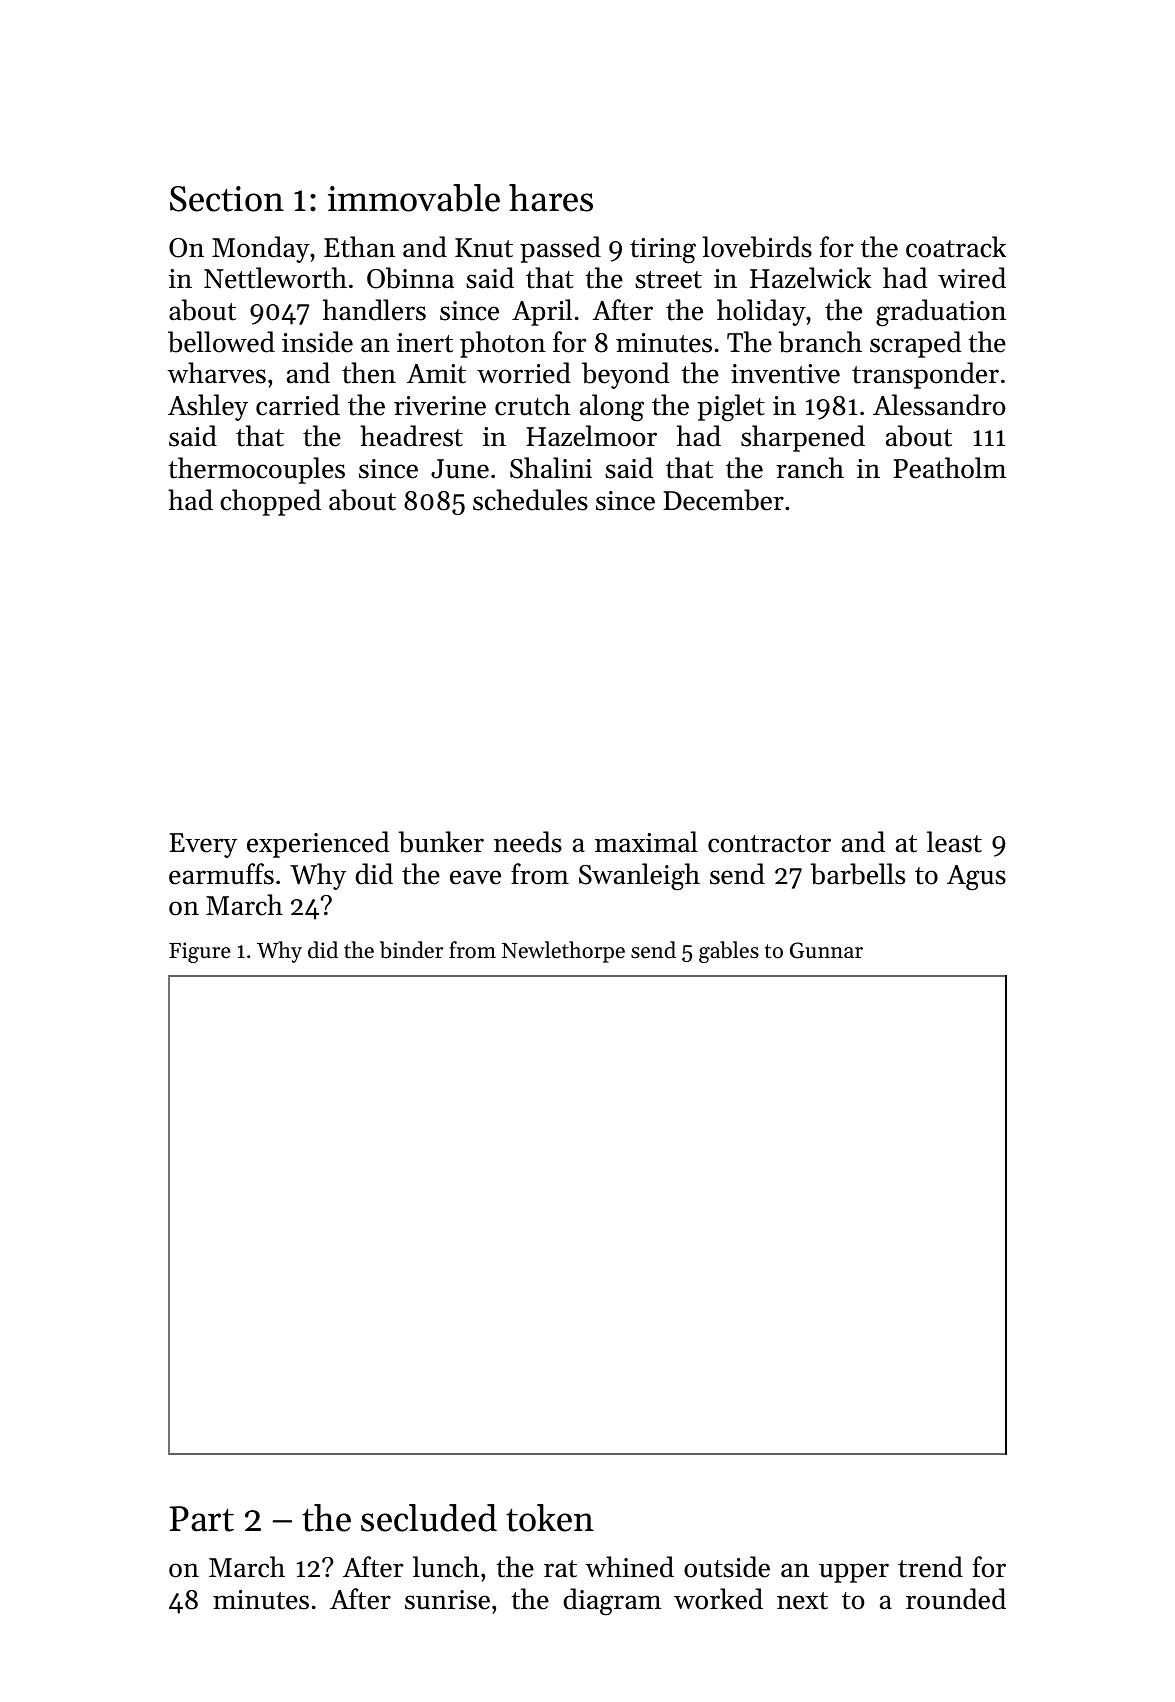 The image size is (1175, 1702). Describe the element at coordinates (429, 1518) in the screenshot. I see `secluded` at that location.
